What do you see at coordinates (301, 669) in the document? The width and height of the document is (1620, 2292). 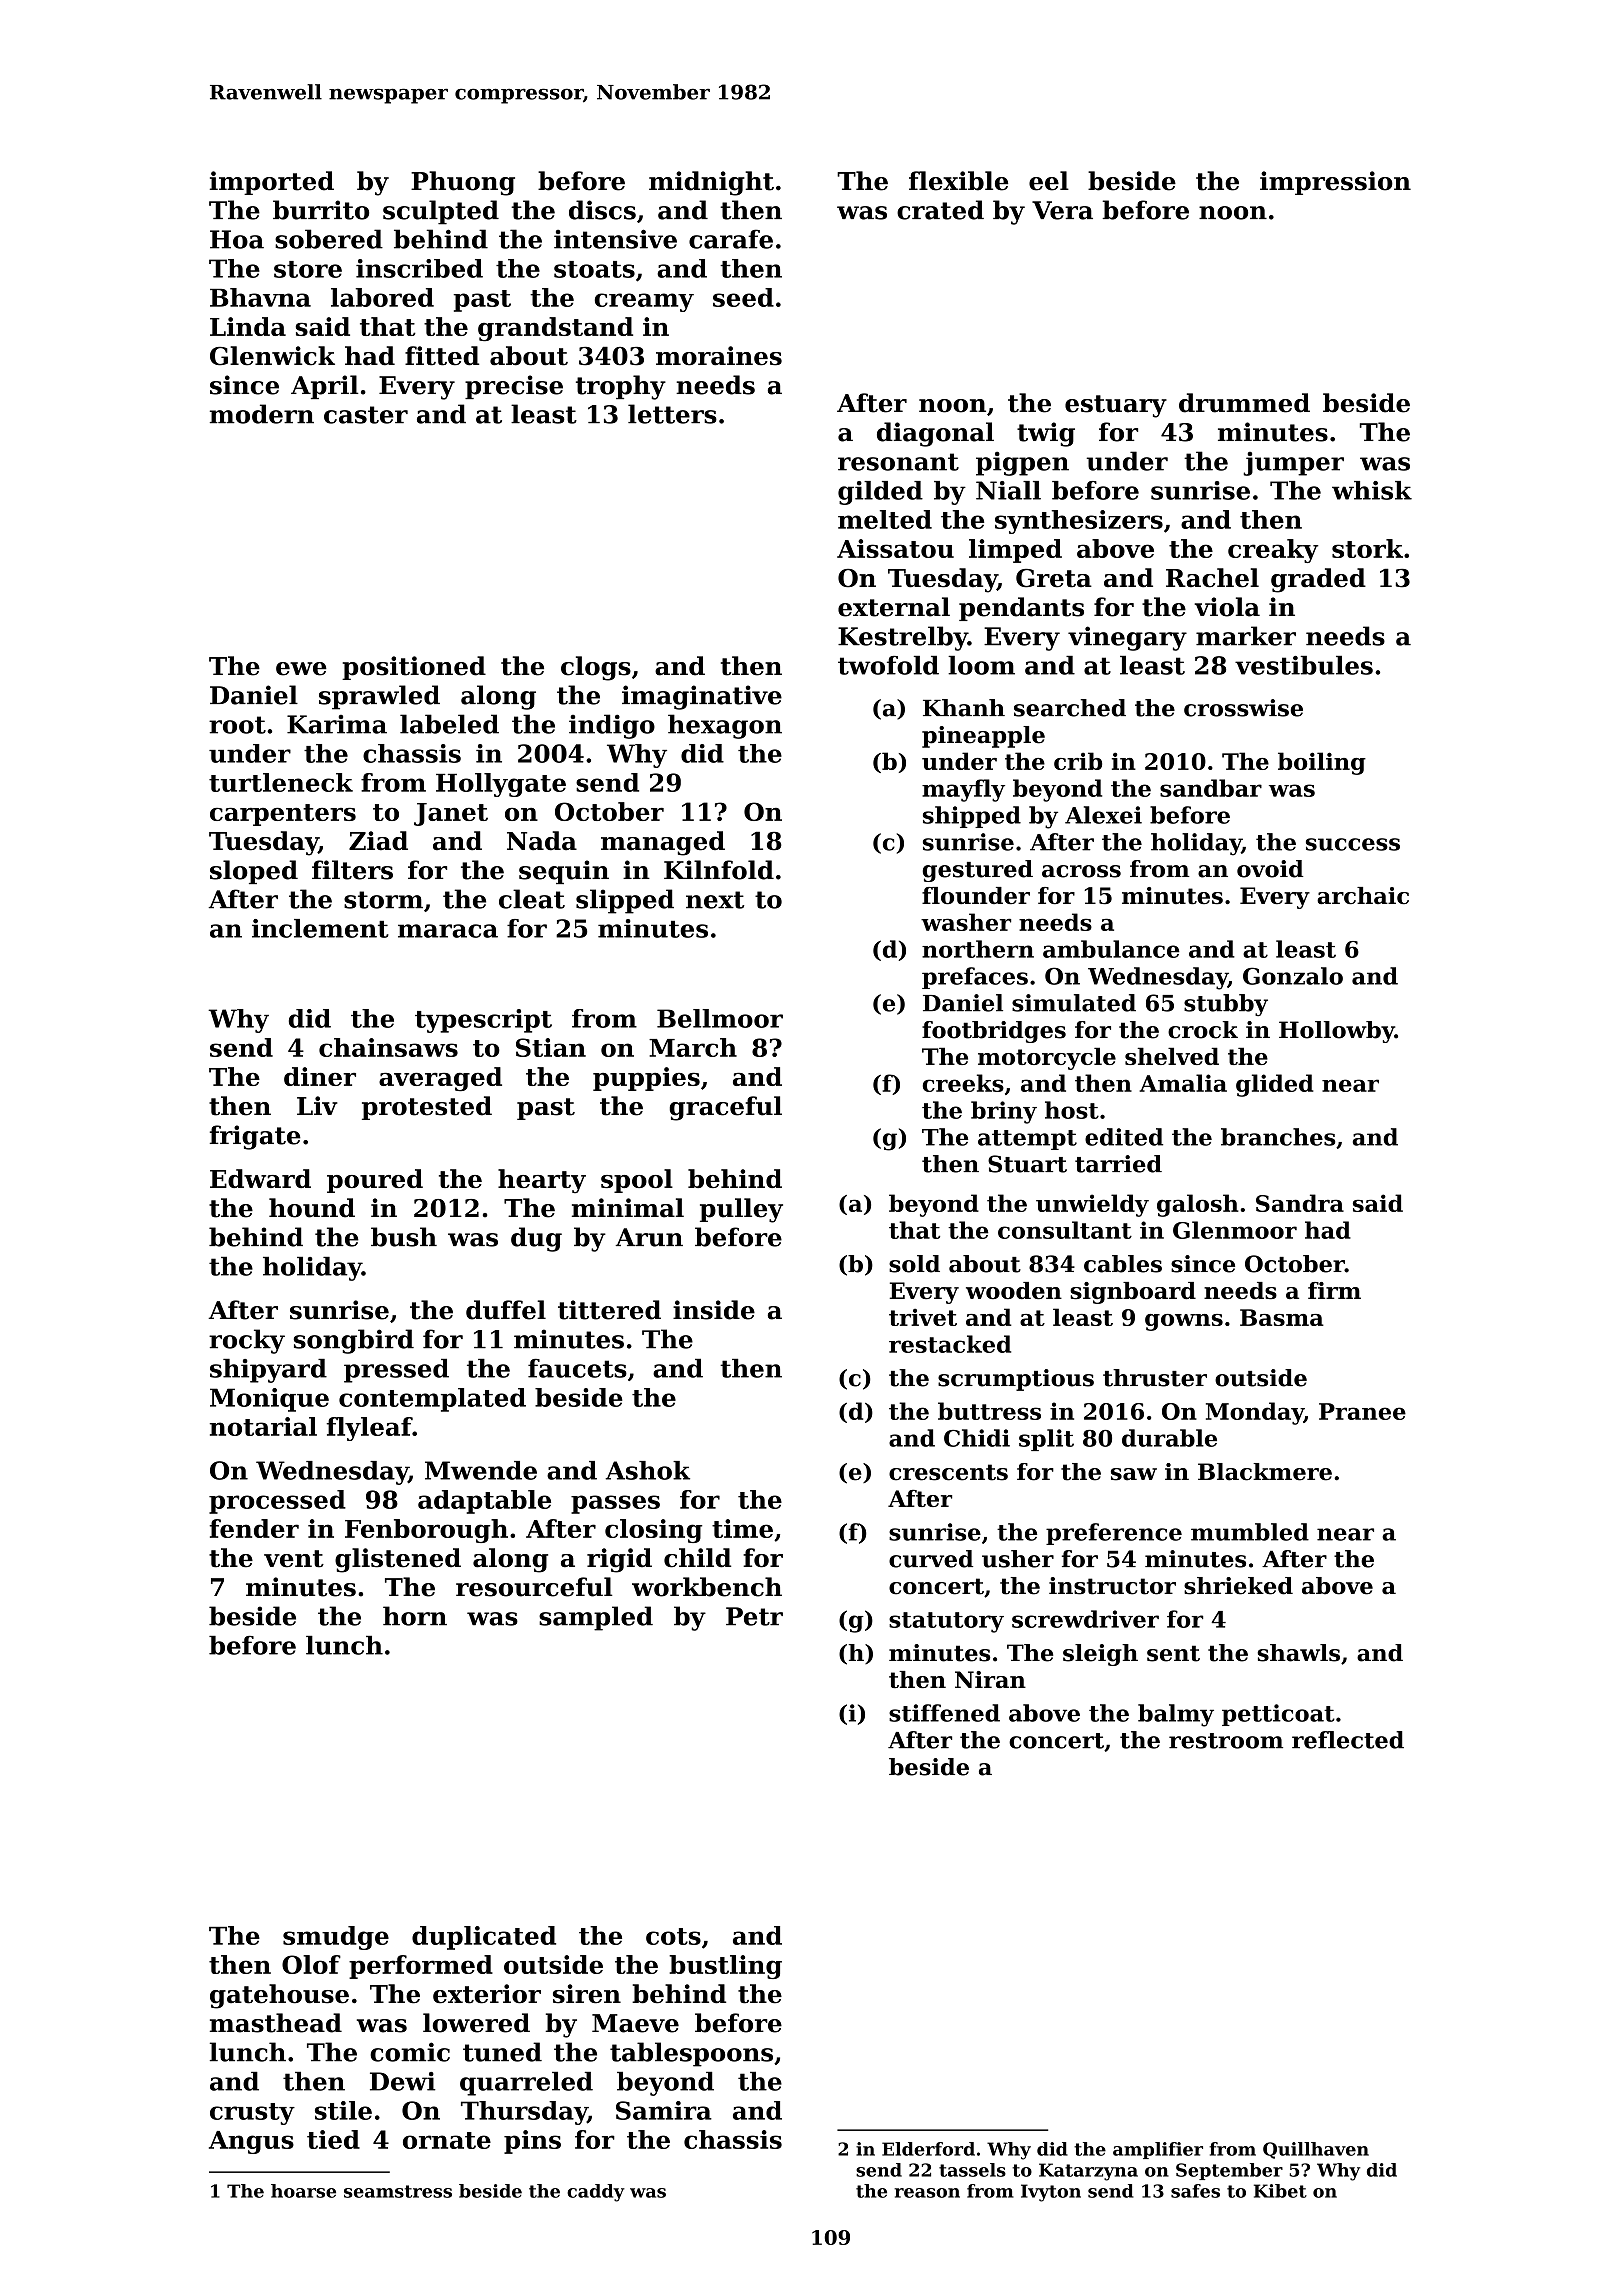 I see `ewe` at bounding box center [301, 669].
